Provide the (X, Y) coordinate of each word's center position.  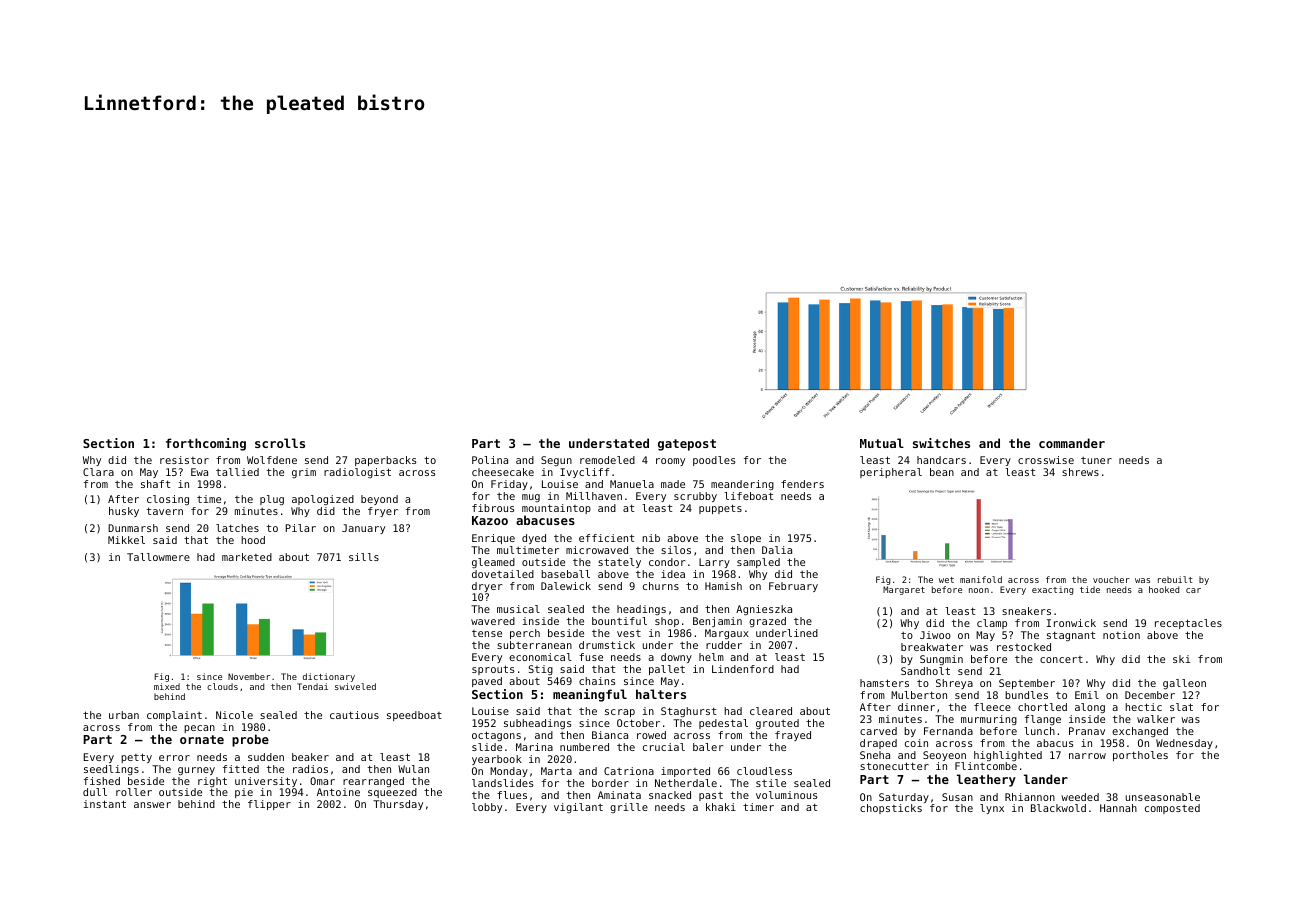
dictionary (329, 677)
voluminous (786, 795)
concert (1061, 659)
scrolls (280, 443)
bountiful (619, 621)
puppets (720, 509)
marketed (247, 557)
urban (124, 715)
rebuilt (1175, 579)
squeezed (392, 793)
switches (941, 443)
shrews (1080, 472)
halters (661, 694)
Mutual (882, 443)
